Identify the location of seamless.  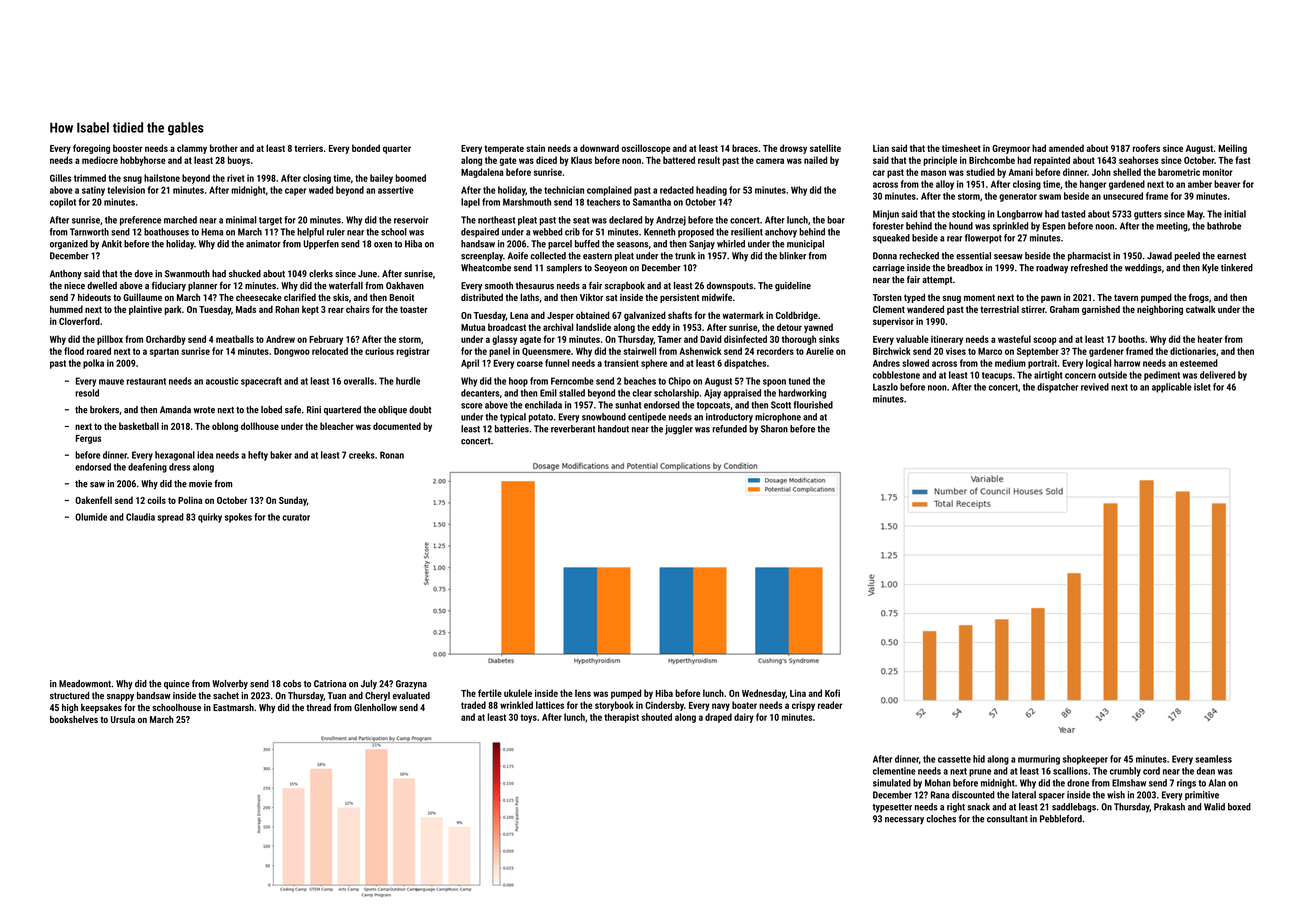
(1213, 759).
